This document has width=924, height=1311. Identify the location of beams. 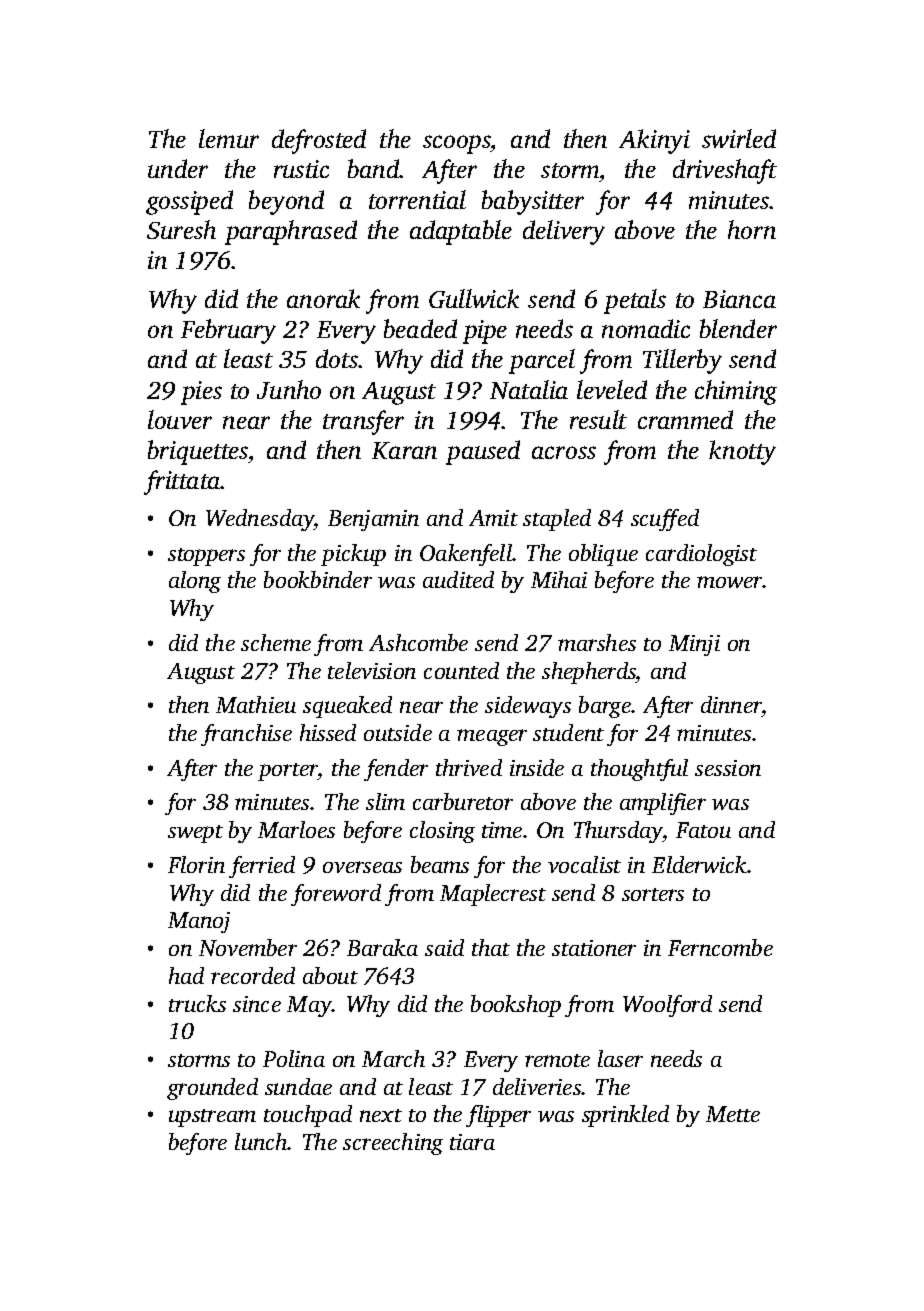
(440, 864).
